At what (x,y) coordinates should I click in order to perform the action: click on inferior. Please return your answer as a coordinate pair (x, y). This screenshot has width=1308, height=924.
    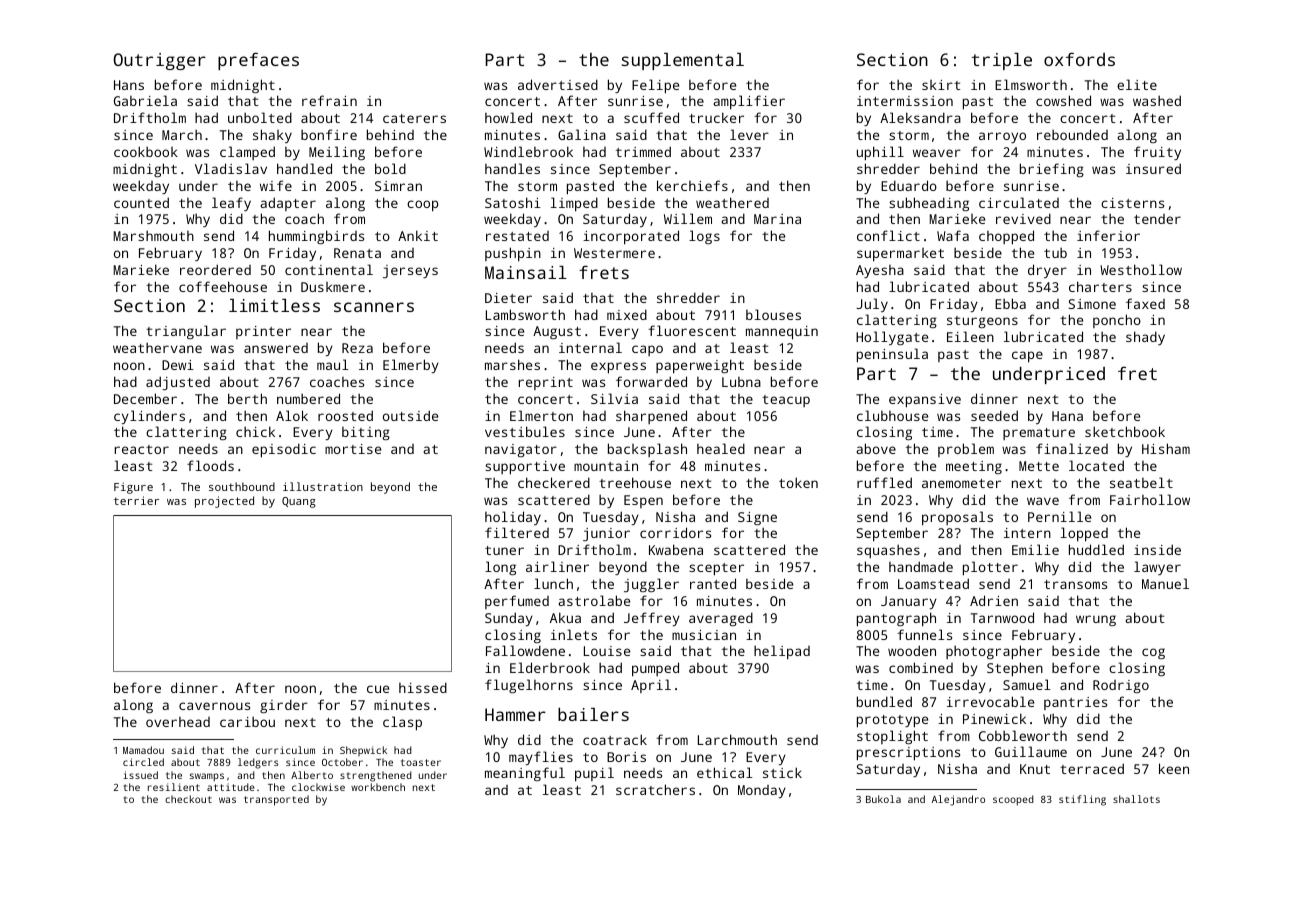
    Looking at the image, I should click on (1108, 235).
